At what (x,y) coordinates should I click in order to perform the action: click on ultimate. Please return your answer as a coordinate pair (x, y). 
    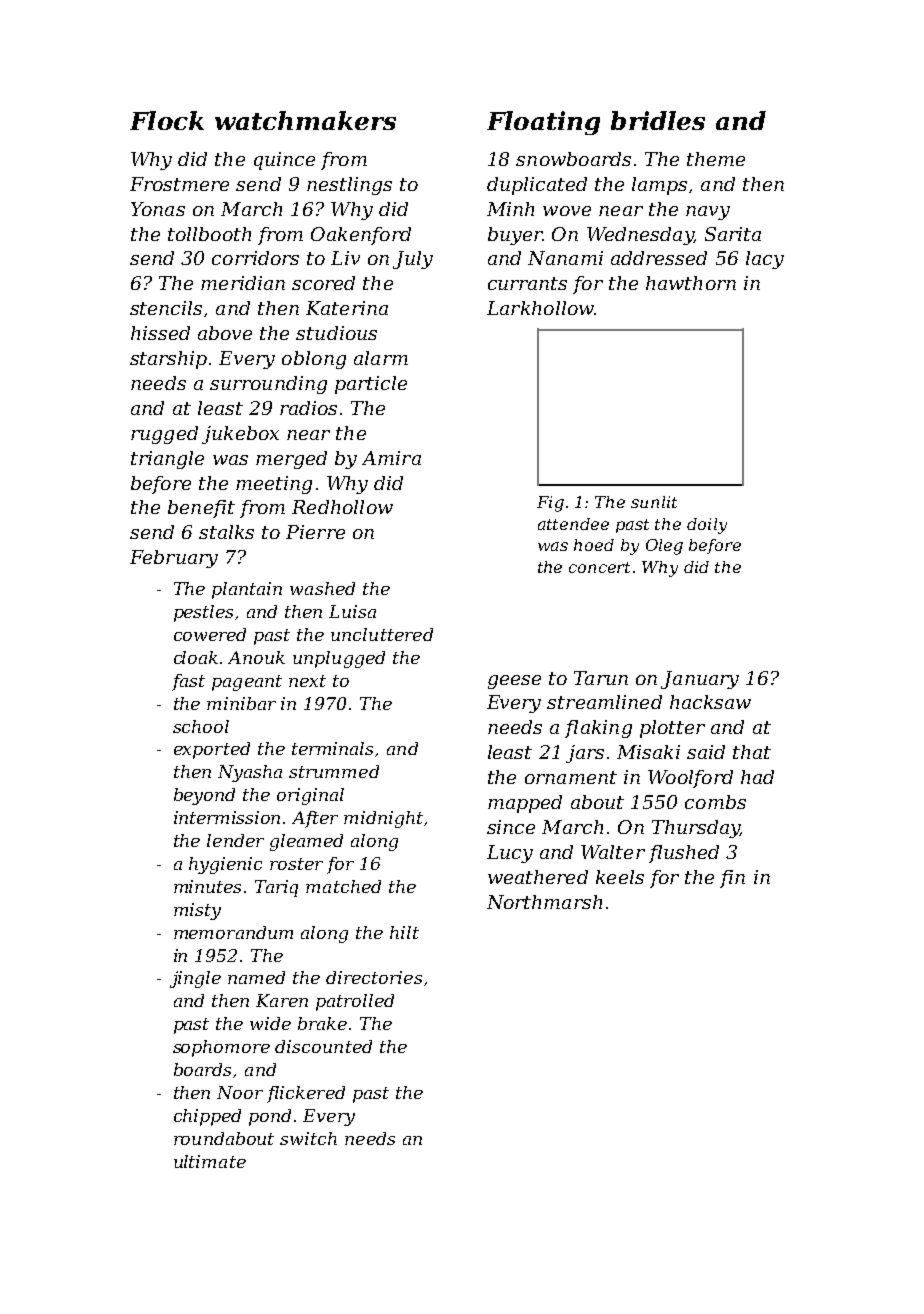
    Looking at the image, I should click on (210, 1161).
